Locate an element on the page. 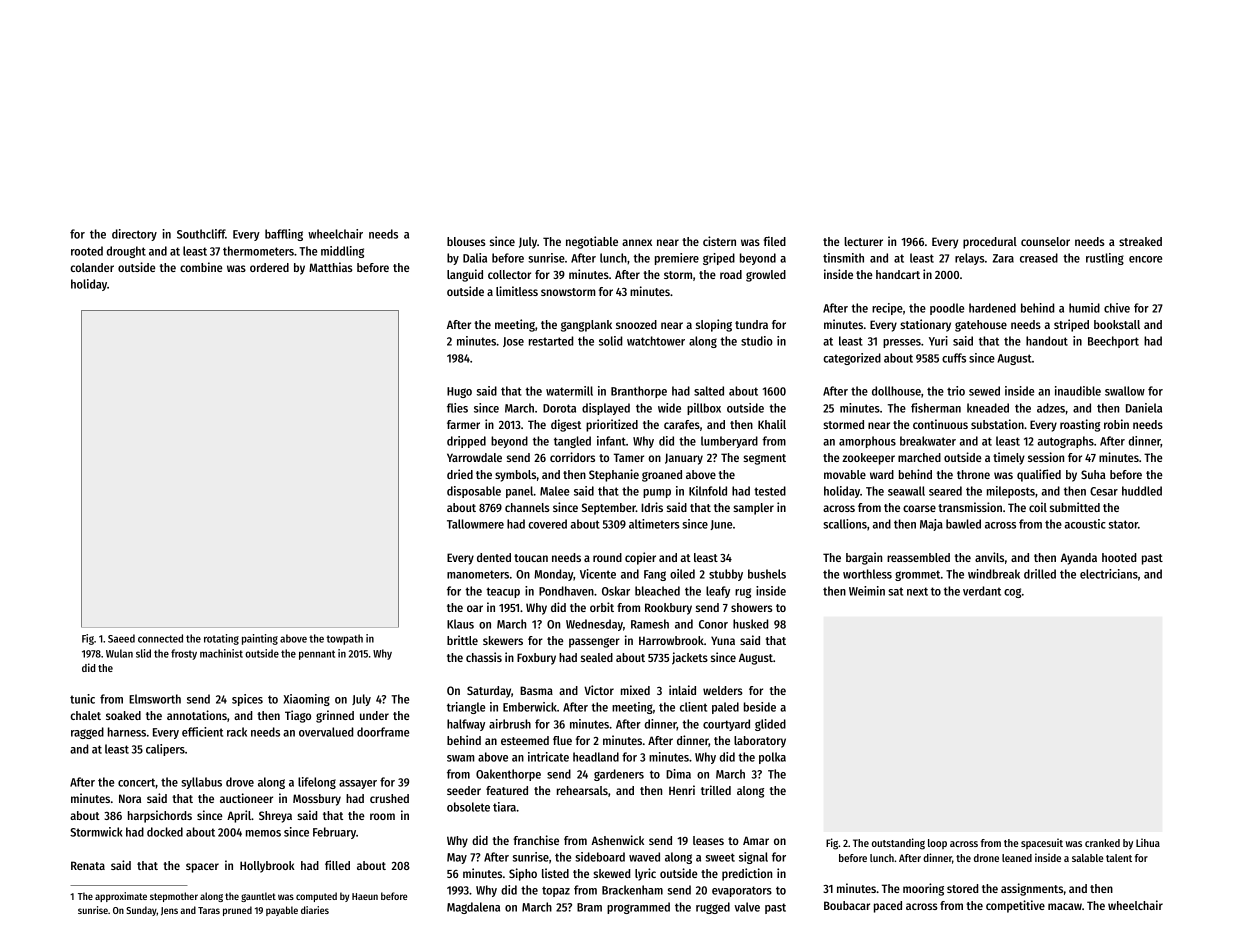 The image size is (1233, 952). May is located at coordinates (457, 858).
